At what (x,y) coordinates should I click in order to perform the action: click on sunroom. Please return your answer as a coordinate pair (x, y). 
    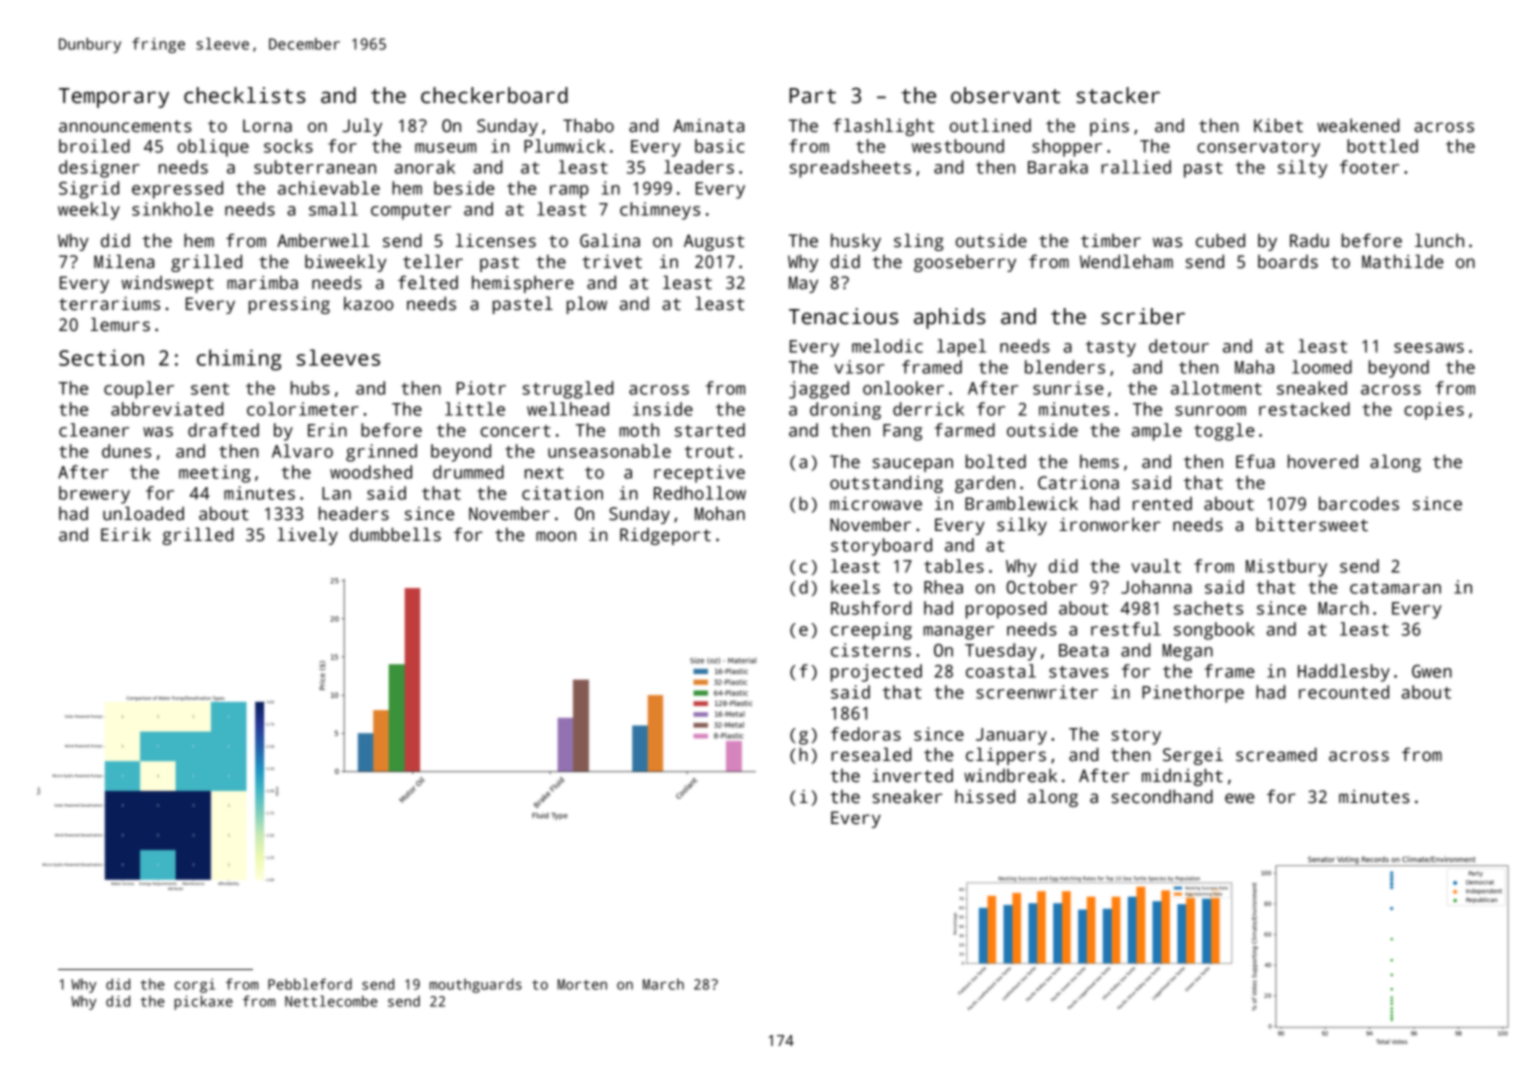
    Looking at the image, I should click on (1210, 411).
